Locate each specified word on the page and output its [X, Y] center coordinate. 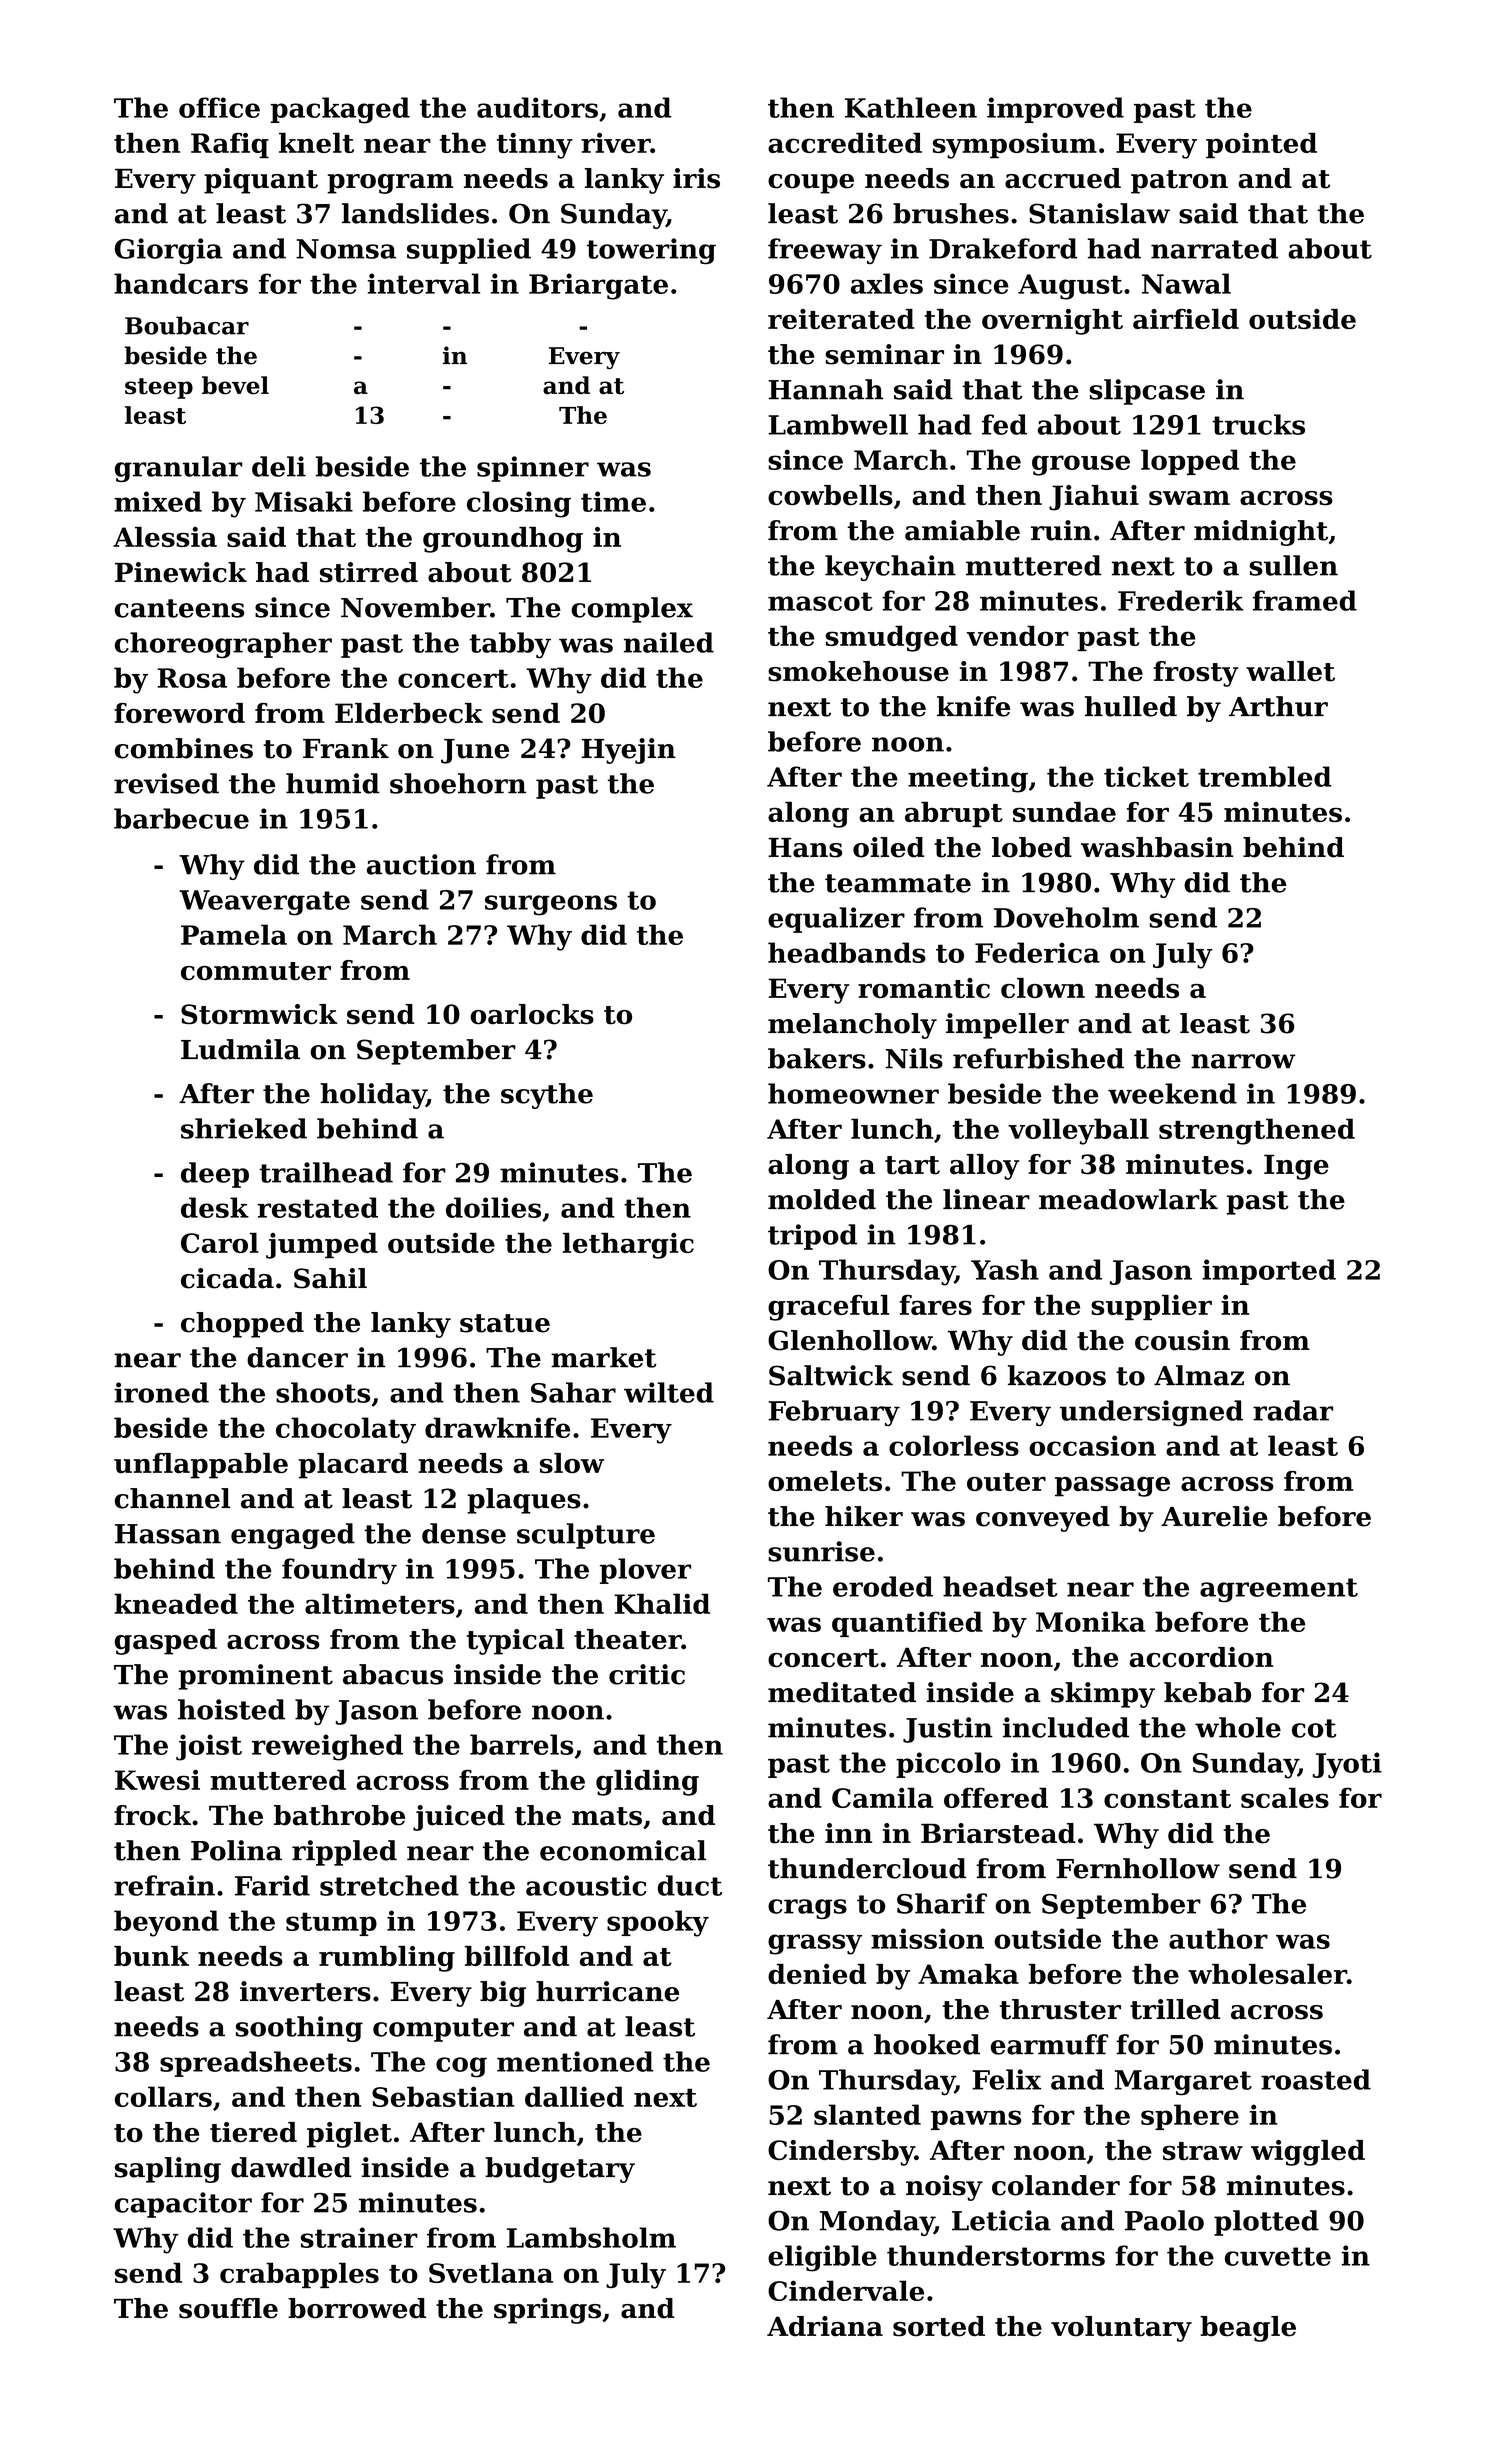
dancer [297, 1357]
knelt [316, 142]
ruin [1061, 530]
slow [572, 1463]
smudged [892, 638]
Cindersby [841, 2153]
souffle [228, 2308]
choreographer [223, 645]
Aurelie [1214, 1516]
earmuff [1050, 2044]
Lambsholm [591, 2237]
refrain [164, 1885]
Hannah [825, 389]
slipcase [1147, 392]
